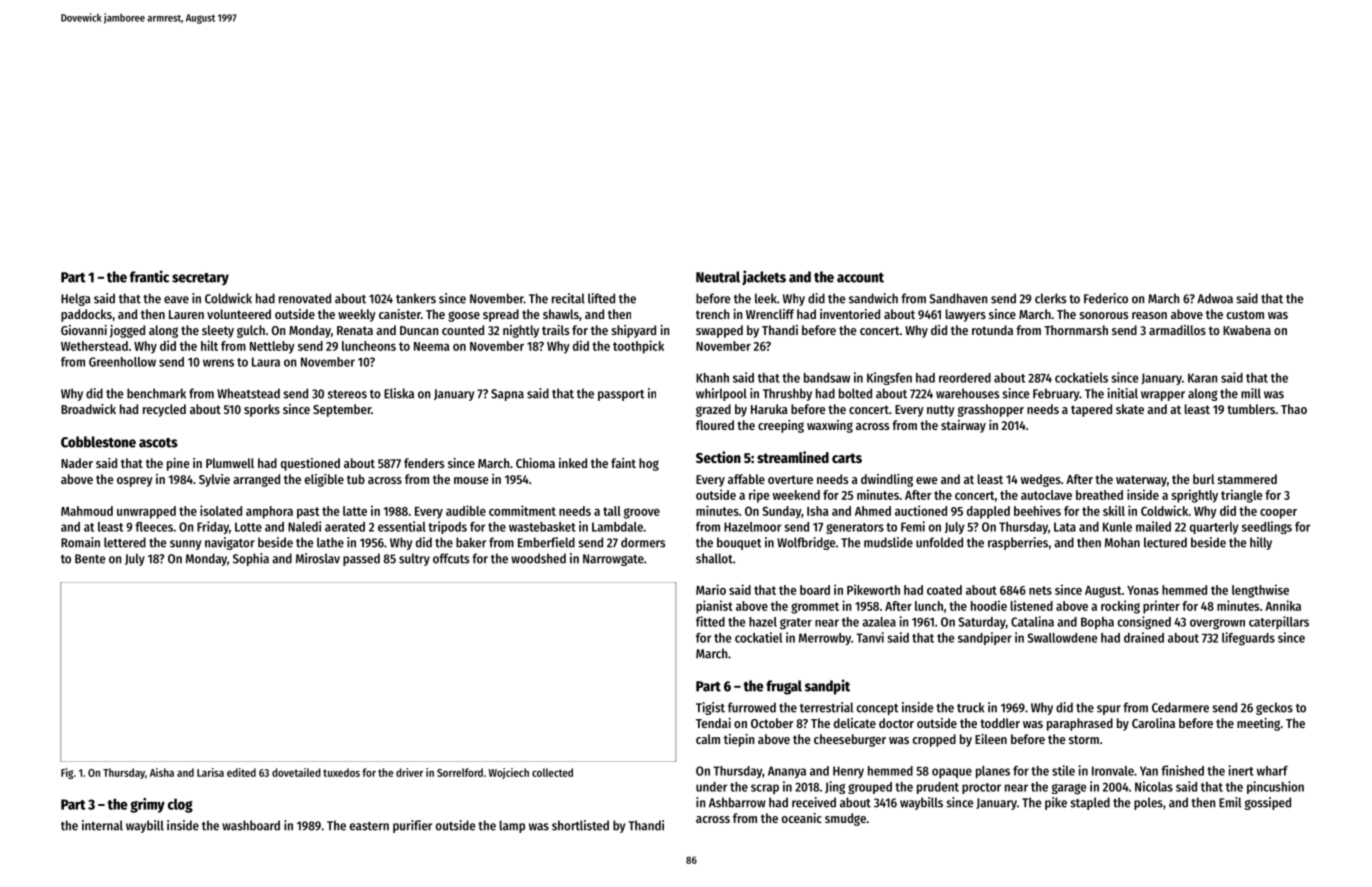  What do you see at coordinates (369, 826) in the page?
I see `eastern` at bounding box center [369, 826].
